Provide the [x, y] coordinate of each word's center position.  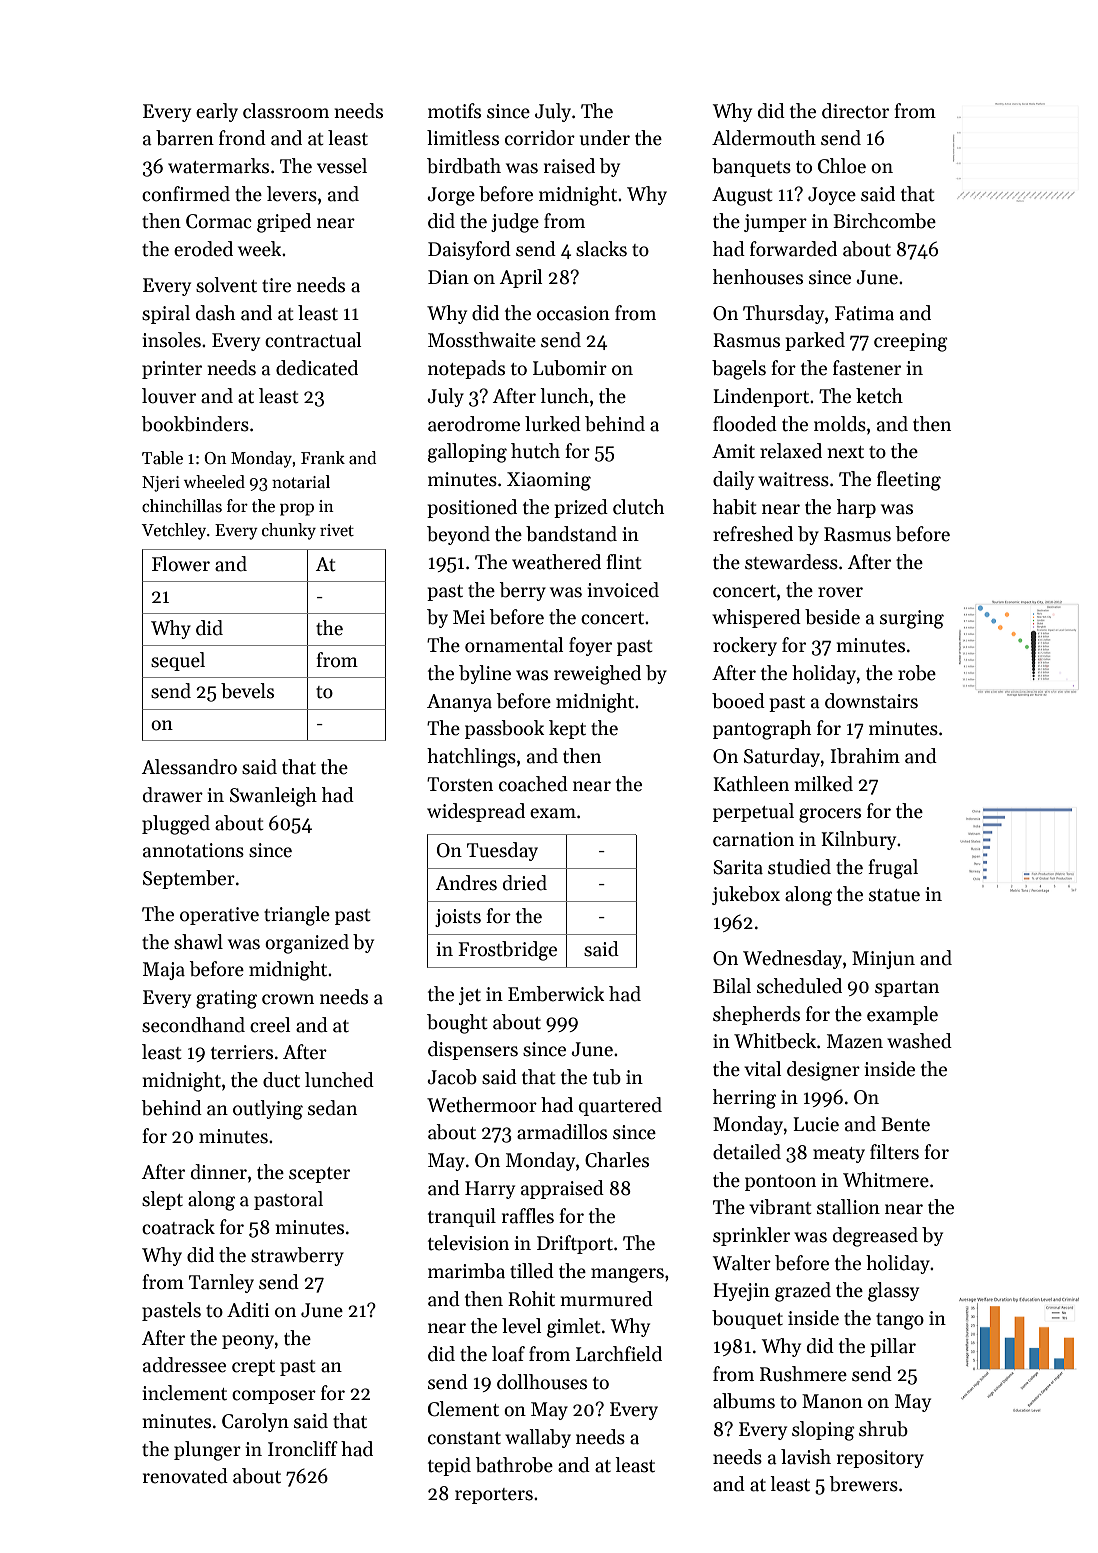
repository [880, 1459]
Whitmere [886, 1180]
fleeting [909, 481]
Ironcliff [303, 1449]
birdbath [464, 166]
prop [297, 509]
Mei [469, 617]
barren [185, 138]
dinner [219, 1172]
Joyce [832, 196]
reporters [494, 1496]
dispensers [473, 1050]
